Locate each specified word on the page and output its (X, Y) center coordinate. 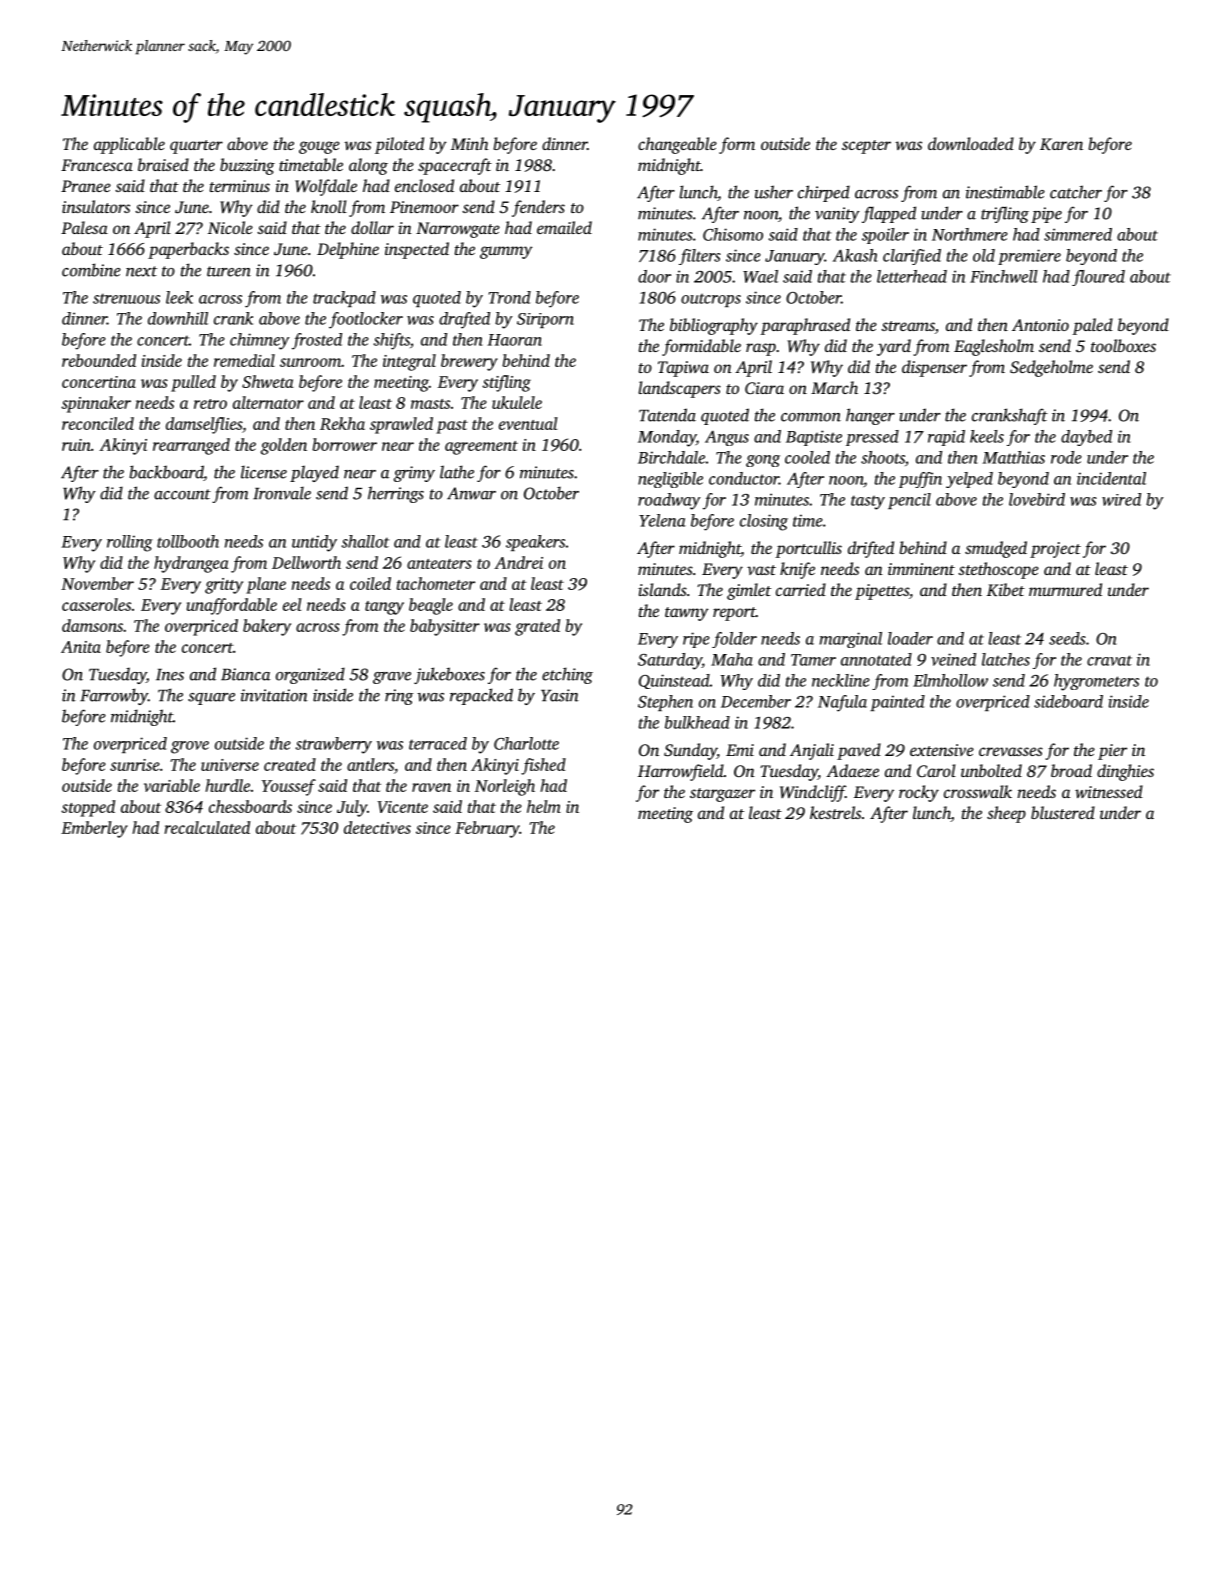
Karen (1061, 144)
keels (987, 436)
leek (179, 297)
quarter (196, 147)
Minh (470, 143)
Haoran (514, 340)
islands (662, 589)
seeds (1067, 638)
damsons (92, 625)
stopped (88, 808)
